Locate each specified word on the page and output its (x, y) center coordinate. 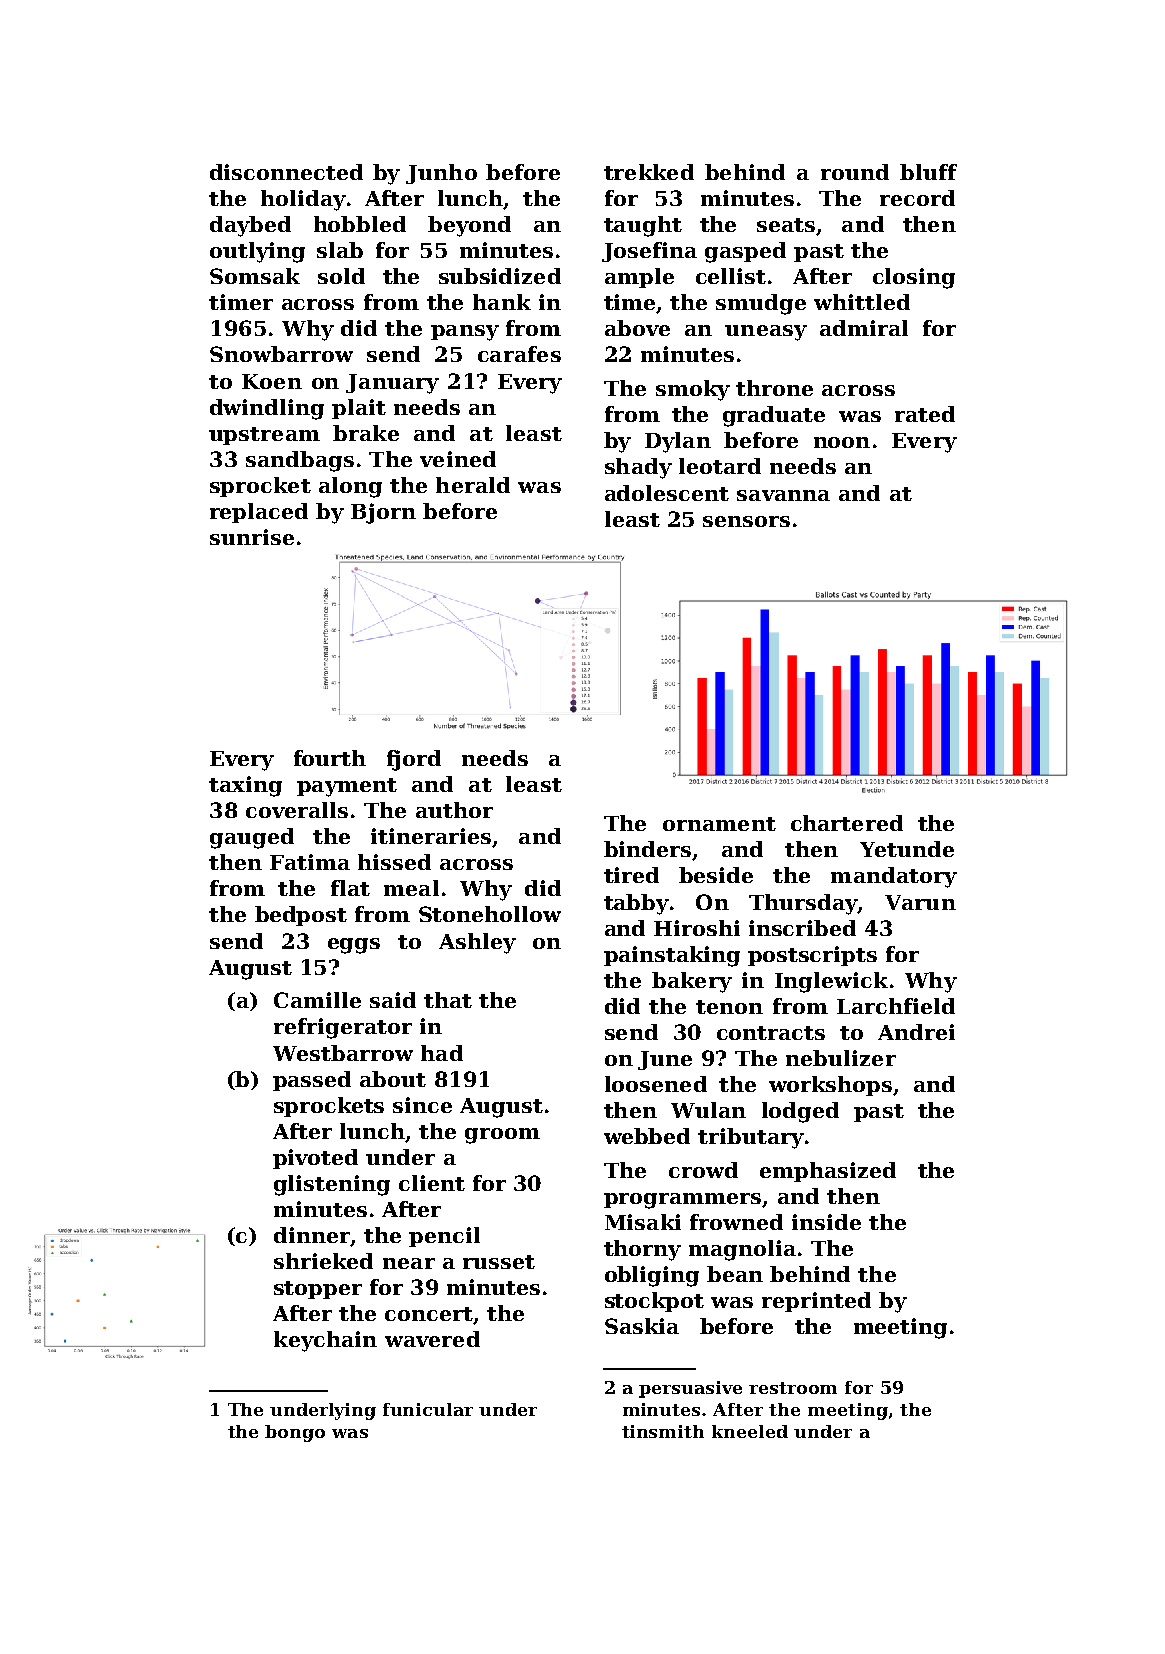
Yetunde (907, 849)
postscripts (812, 956)
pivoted (315, 1159)
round (855, 172)
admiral (864, 328)
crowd (703, 1170)
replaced (259, 513)
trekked (649, 172)
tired (631, 875)
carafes (519, 354)
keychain (325, 1341)
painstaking (672, 956)
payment (347, 787)
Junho (441, 174)
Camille (317, 1000)
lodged (800, 1112)
